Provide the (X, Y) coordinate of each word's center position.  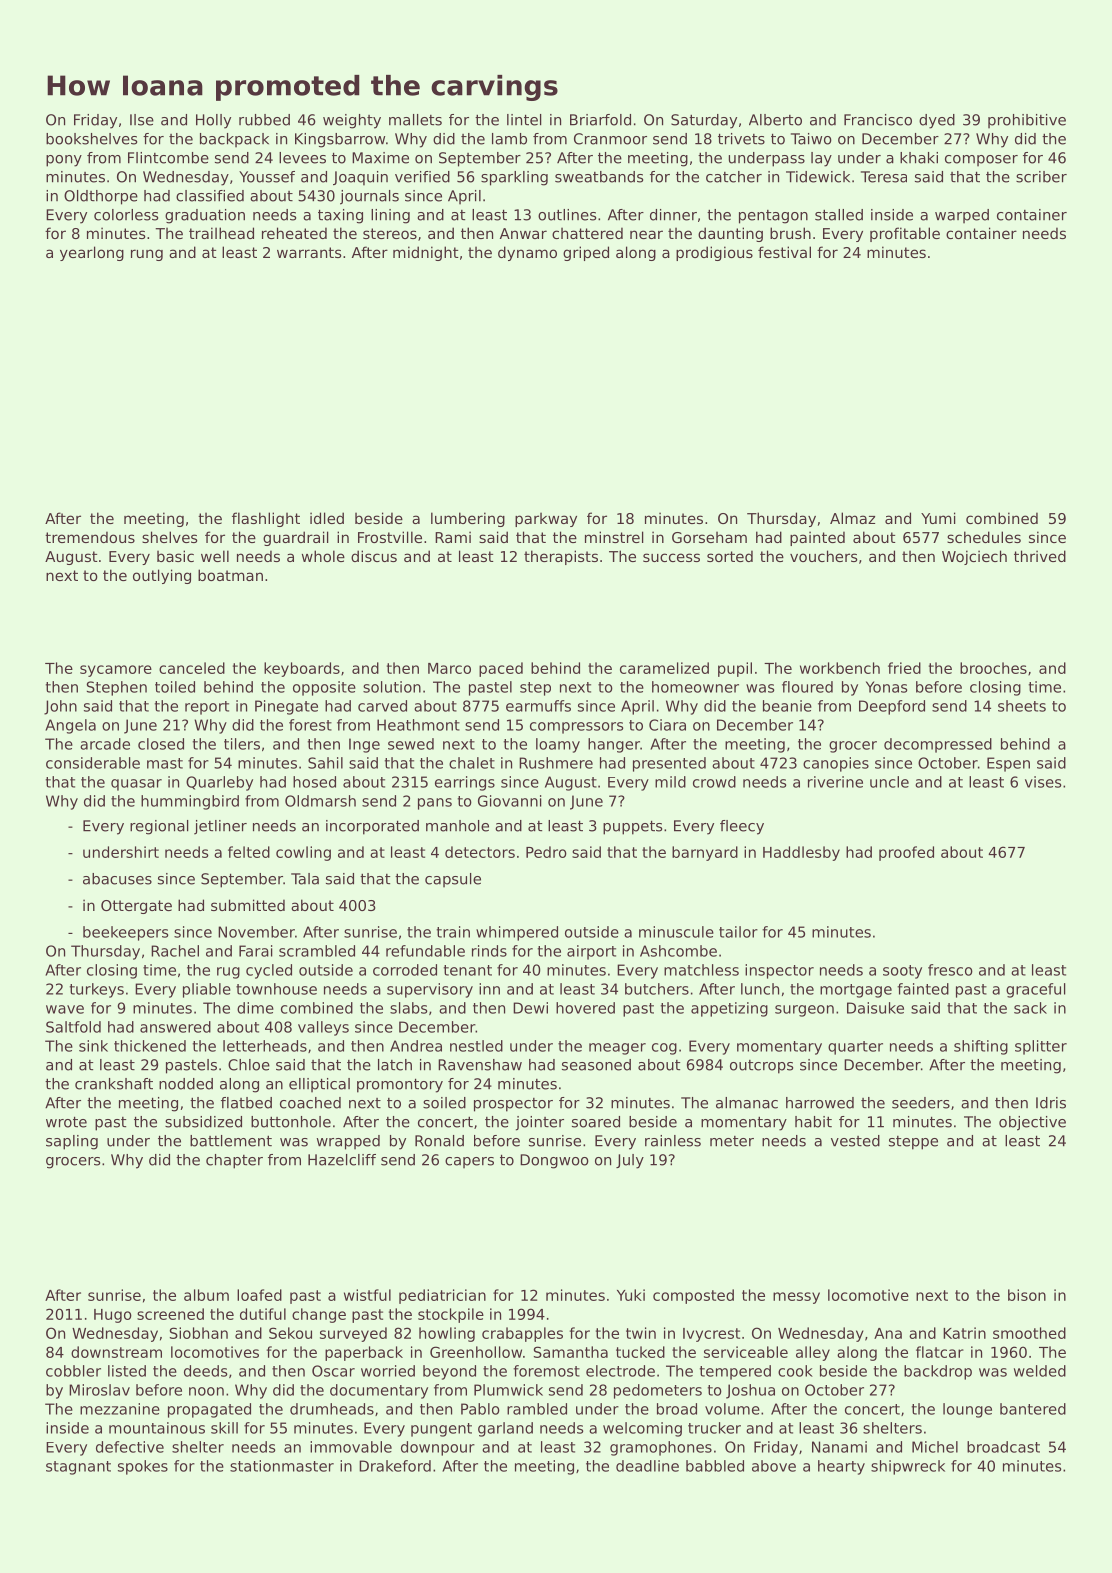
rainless (673, 1141)
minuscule (676, 932)
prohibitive (1027, 121)
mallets (415, 120)
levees (302, 158)
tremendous (90, 537)
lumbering (468, 519)
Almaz (852, 518)
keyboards (302, 669)
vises (1043, 782)
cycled (269, 971)
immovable (351, 1447)
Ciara (667, 725)
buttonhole (291, 1122)
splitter (1041, 1047)
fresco (950, 970)
